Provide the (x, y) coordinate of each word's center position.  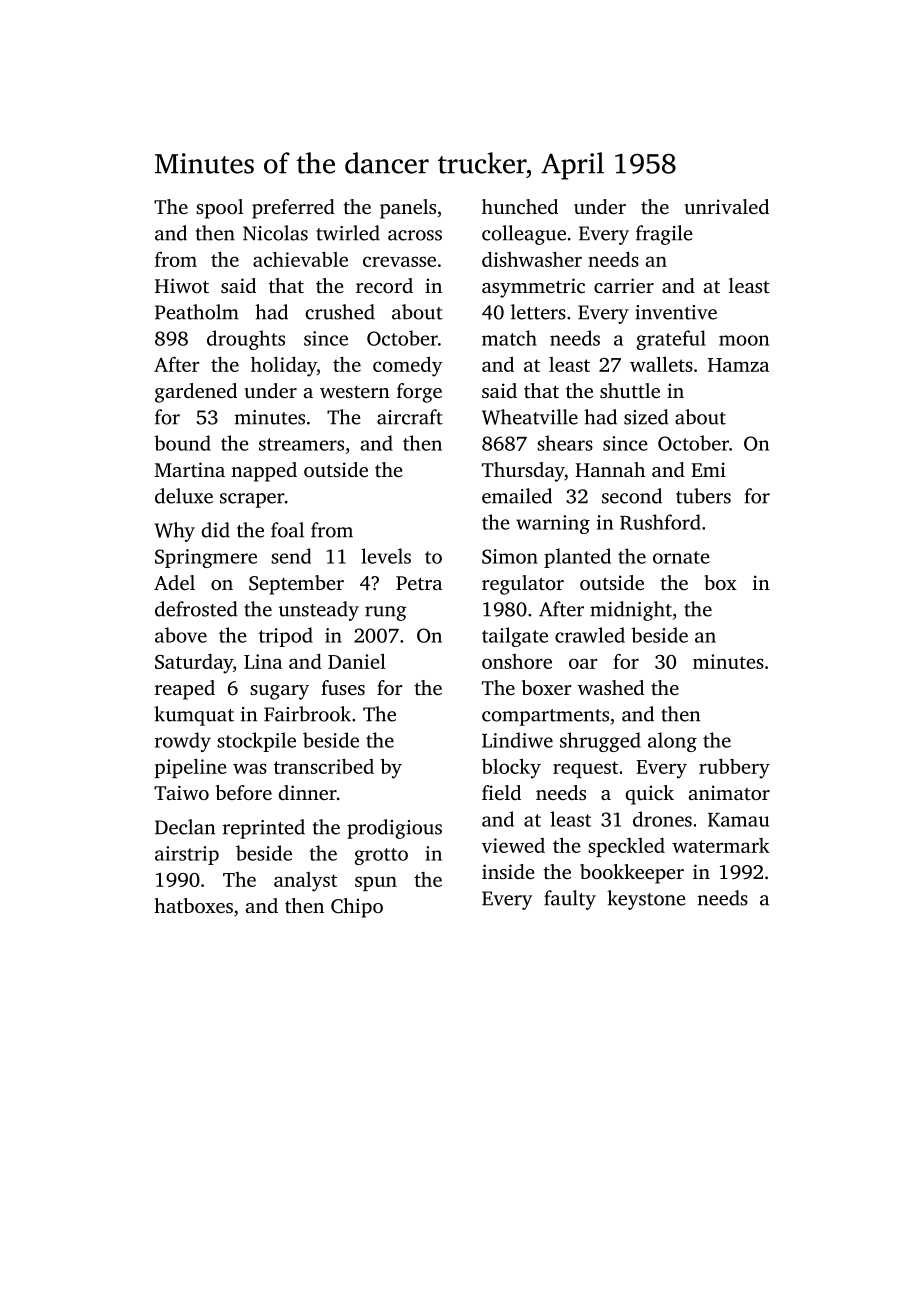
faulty (570, 900)
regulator (523, 585)
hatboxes (193, 905)
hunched (520, 206)
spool (219, 209)
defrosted (196, 609)
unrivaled (726, 206)
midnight (631, 611)
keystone (646, 900)
